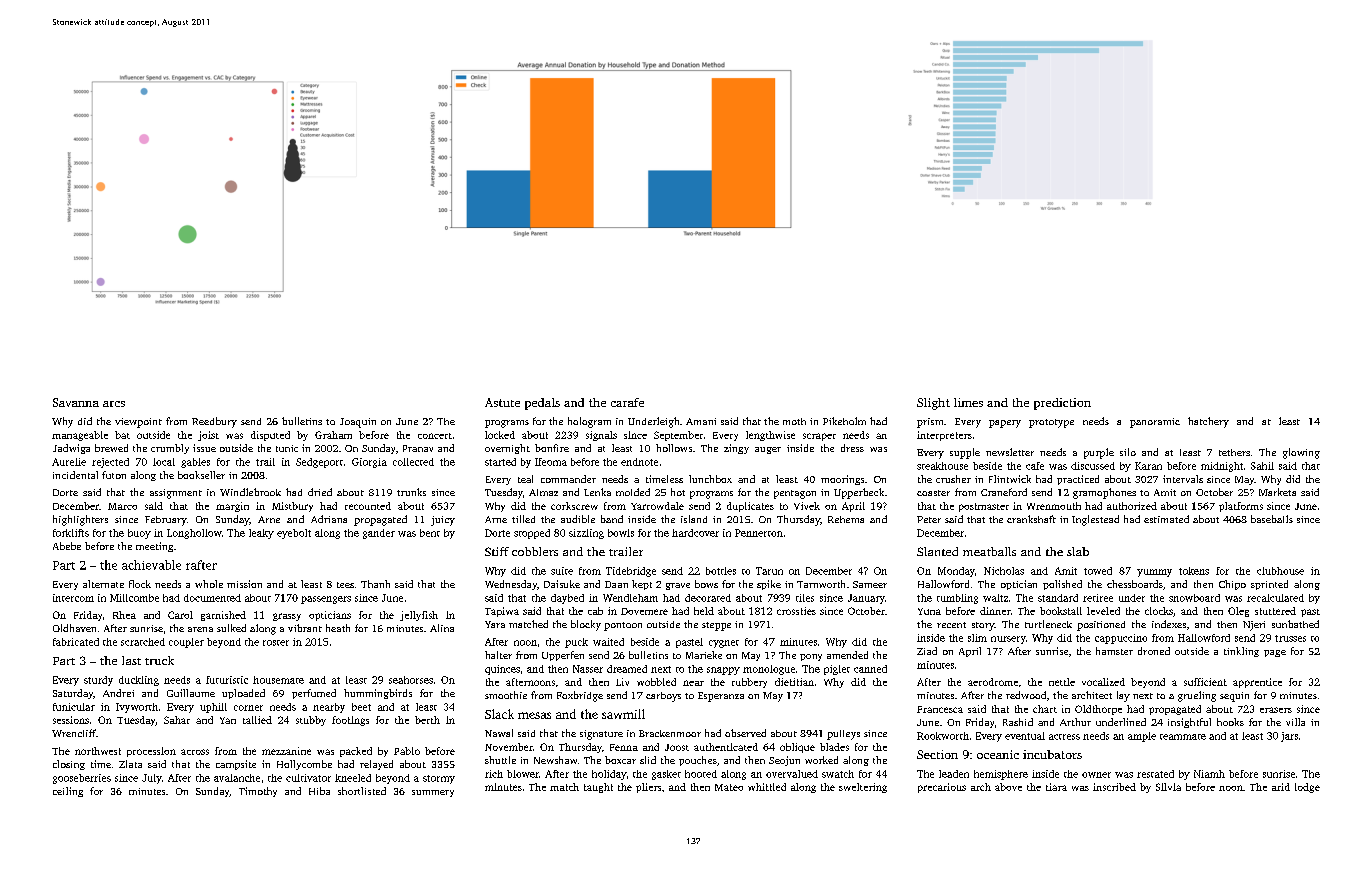  I want to click on arcs, so click(114, 404).
